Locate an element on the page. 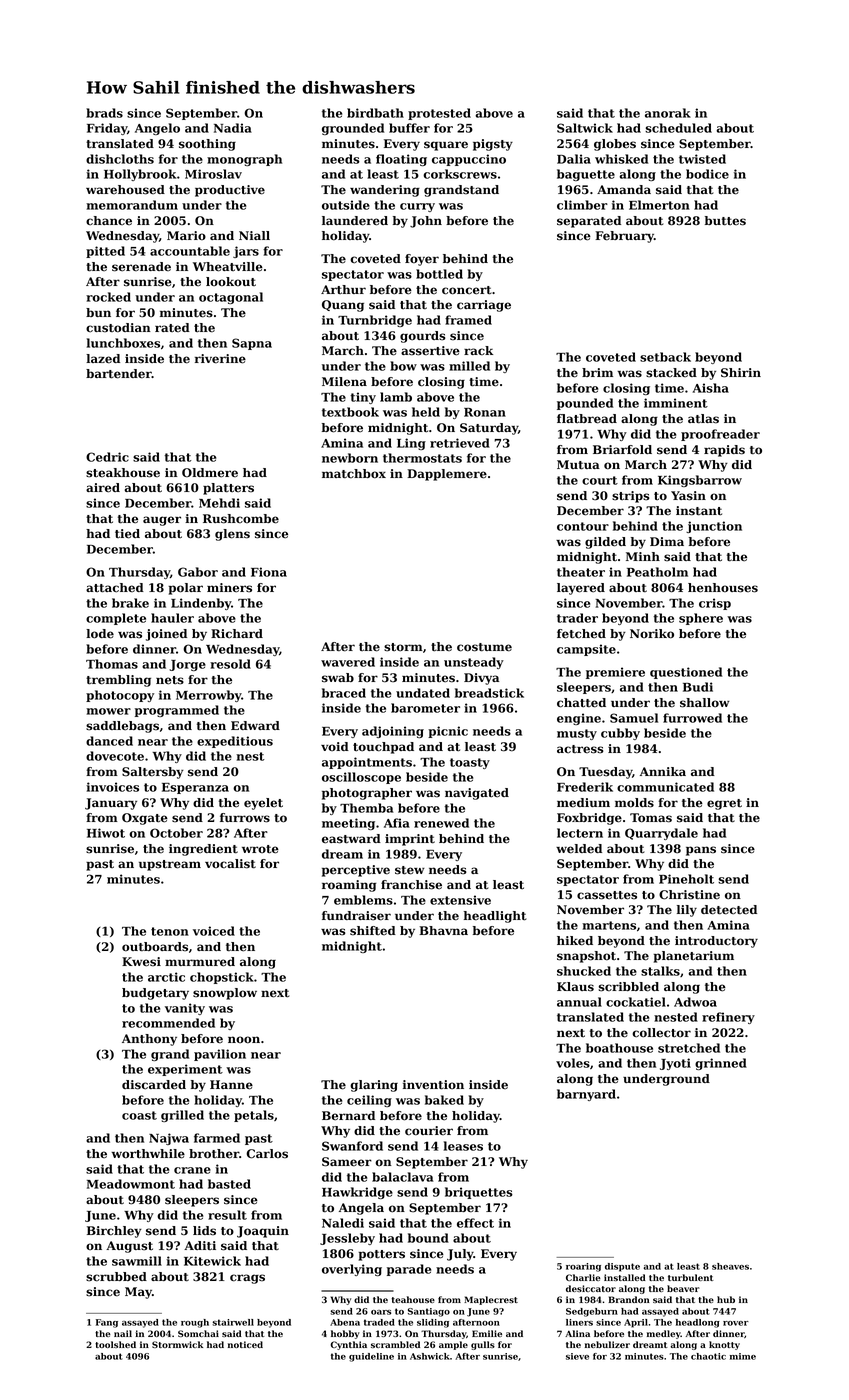 This page has width=849, height=1400. Swanford is located at coordinates (352, 1146).
